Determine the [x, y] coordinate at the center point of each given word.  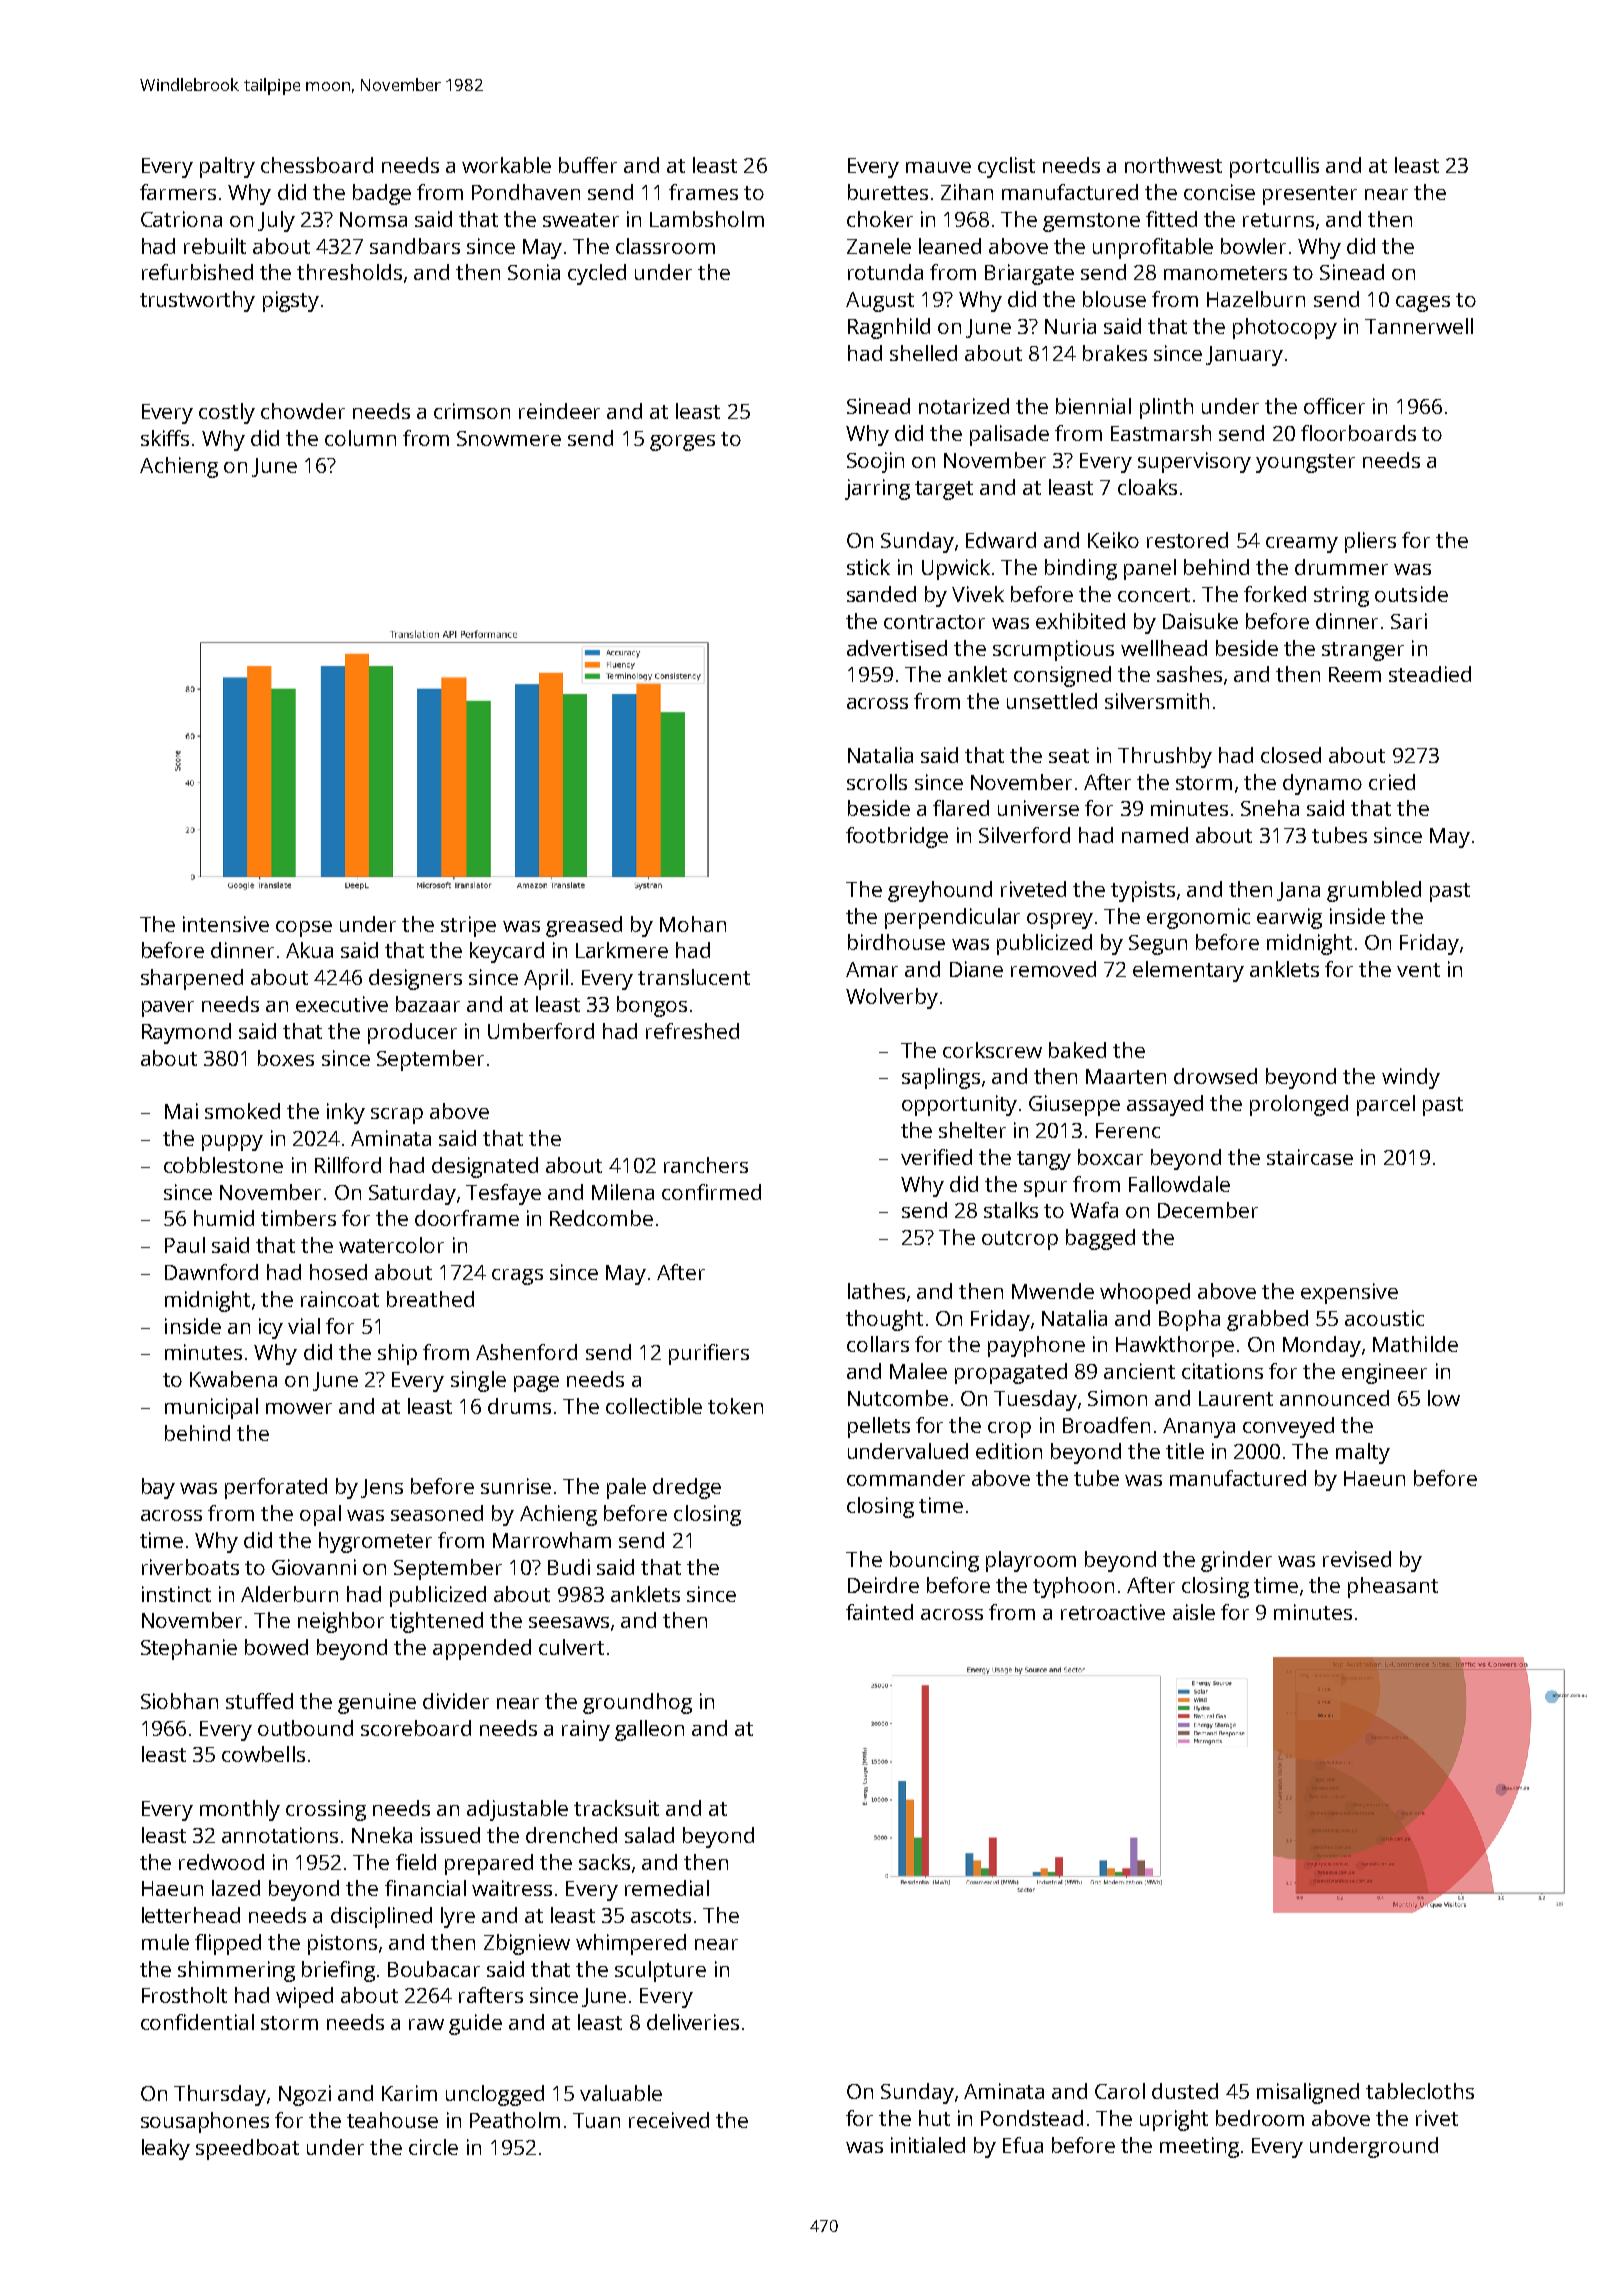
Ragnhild [889, 328]
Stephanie [189, 1649]
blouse [1114, 299]
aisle [1194, 1612]
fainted [879, 1612]
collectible [654, 1406]
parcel [1386, 1105]
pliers [1370, 542]
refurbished [197, 272]
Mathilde [1415, 1344]
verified [936, 1157]
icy [271, 1328]
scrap [397, 1116]
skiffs [165, 438]
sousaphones [205, 2122]
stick [868, 567]
